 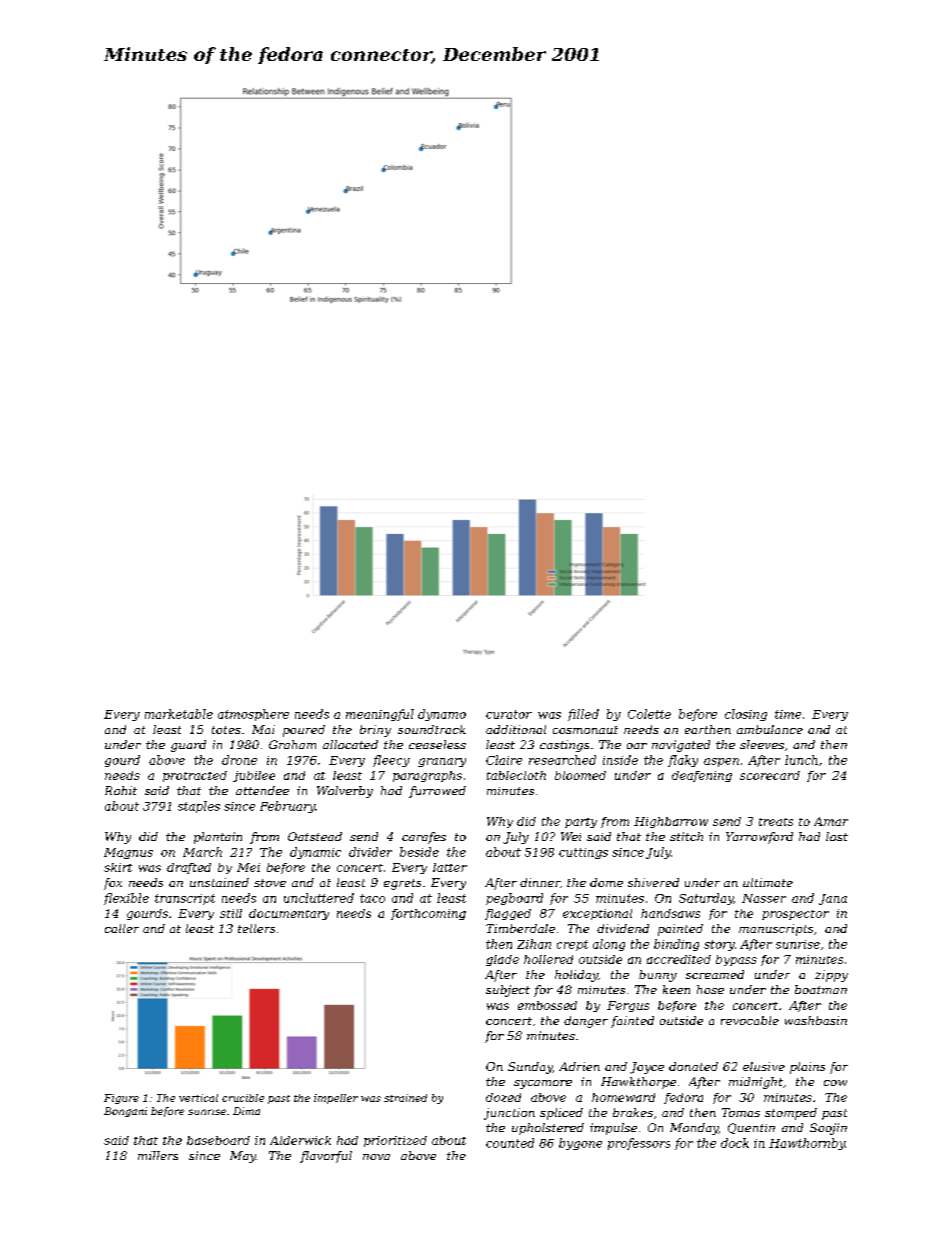 What do you see at coordinates (580, 1144) in the image?
I see `bygone` at bounding box center [580, 1144].
